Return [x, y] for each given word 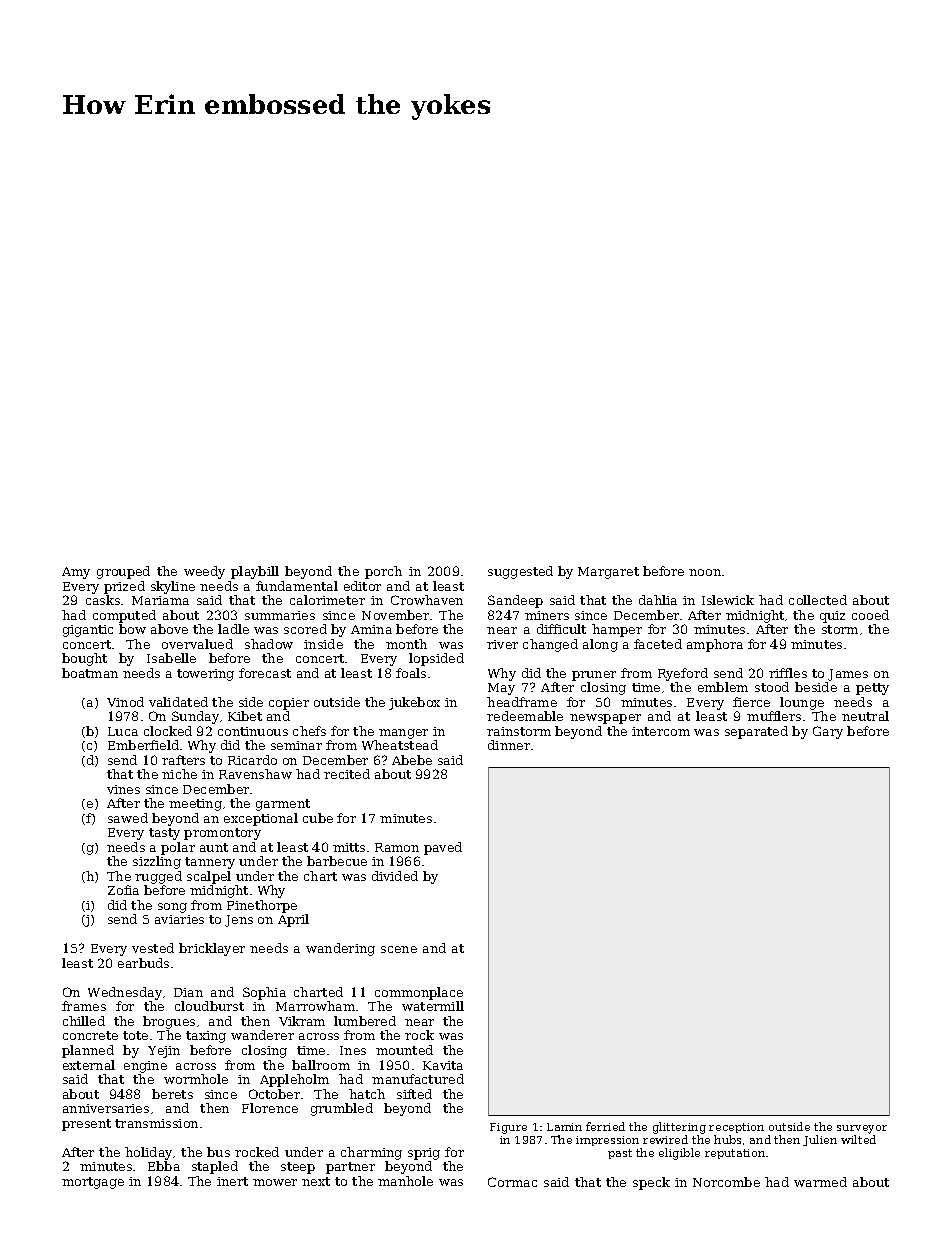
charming [371, 1153]
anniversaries [106, 1108]
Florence [270, 1108]
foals [411, 673]
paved [443, 848]
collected [818, 600]
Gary [828, 732]
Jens [239, 921]
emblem [723, 687]
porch [383, 572]
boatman [90, 673]
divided [395, 876]
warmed [820, 1182]
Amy [76, 573]
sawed [128, 818]
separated [756, 732]
